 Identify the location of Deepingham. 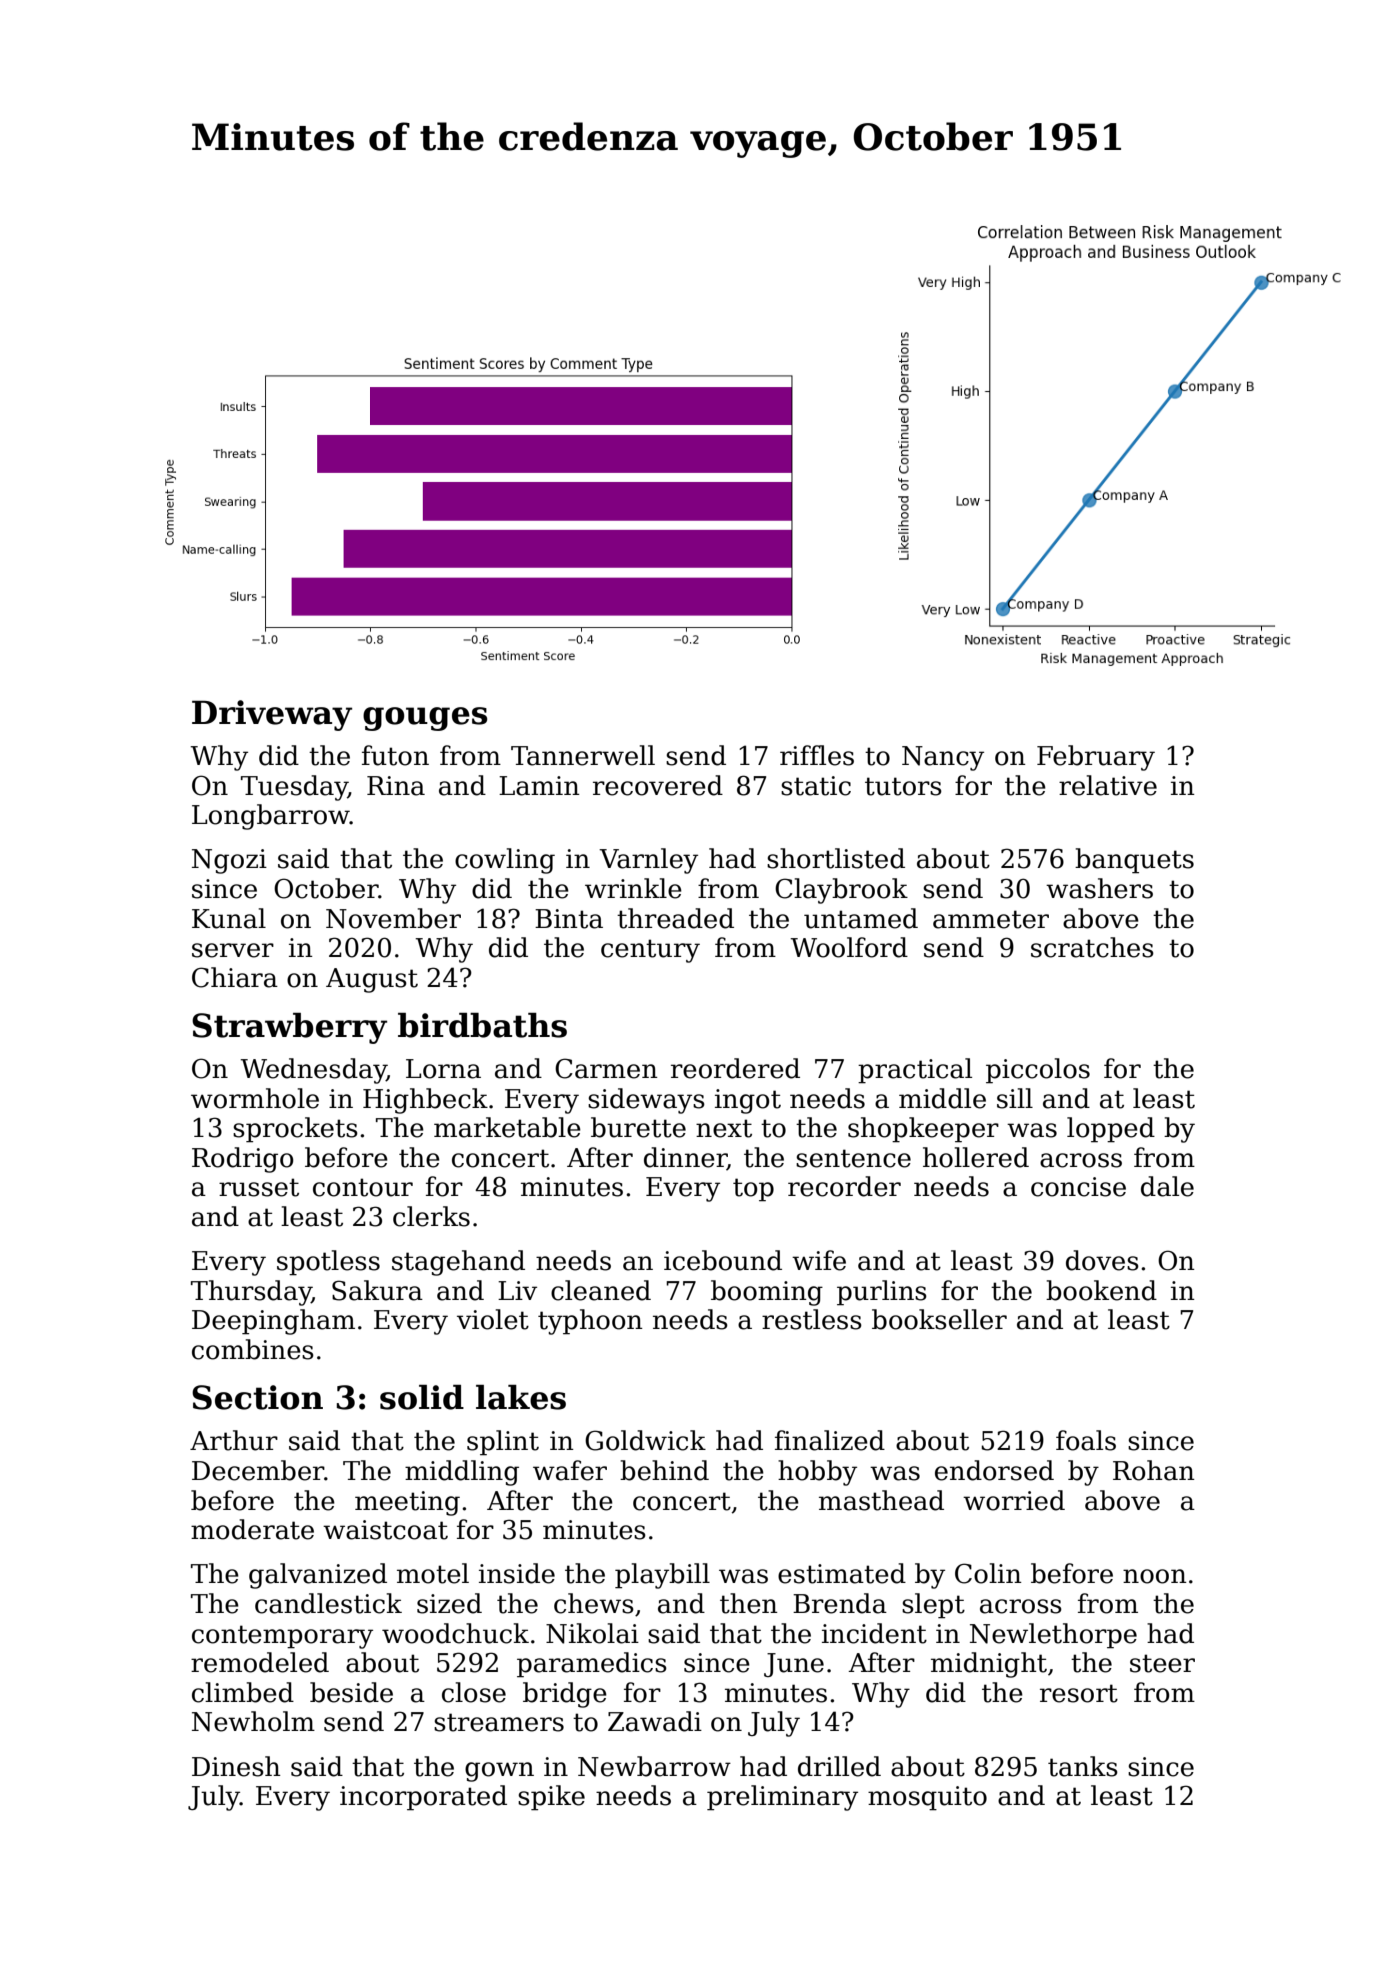
(273, 1322).
